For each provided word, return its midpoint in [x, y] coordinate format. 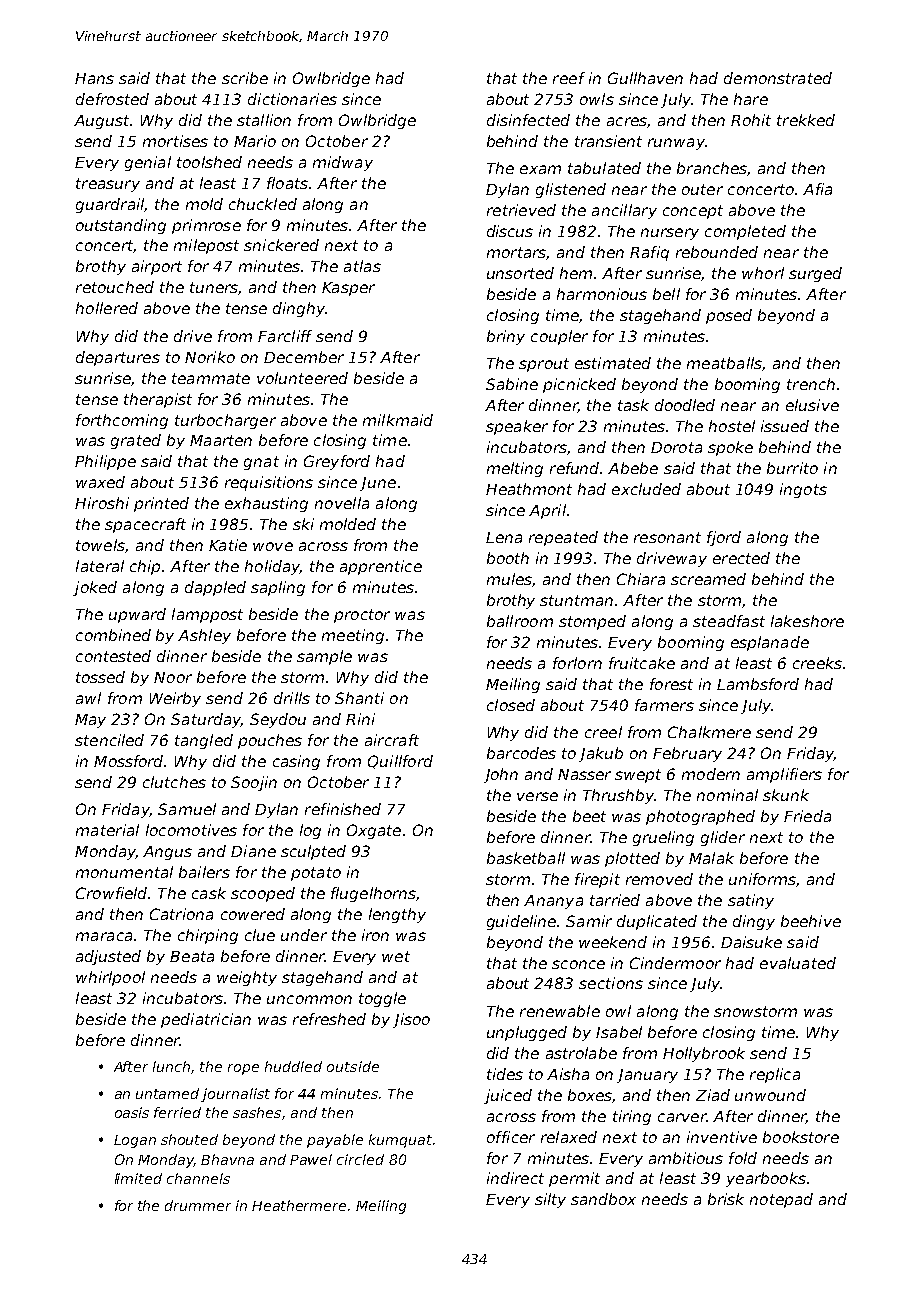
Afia [817, 189]
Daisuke [751, 942]
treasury [108, 185]
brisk [726, 1199]
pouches [270, 741]
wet [396, 956]
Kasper [348, 289]
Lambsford [758, 684]
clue [260, 935]
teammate [211, 378]
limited [138, 1178]
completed [745, 232]
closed [511, 705]
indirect [515, 1178]
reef [569, 78]
